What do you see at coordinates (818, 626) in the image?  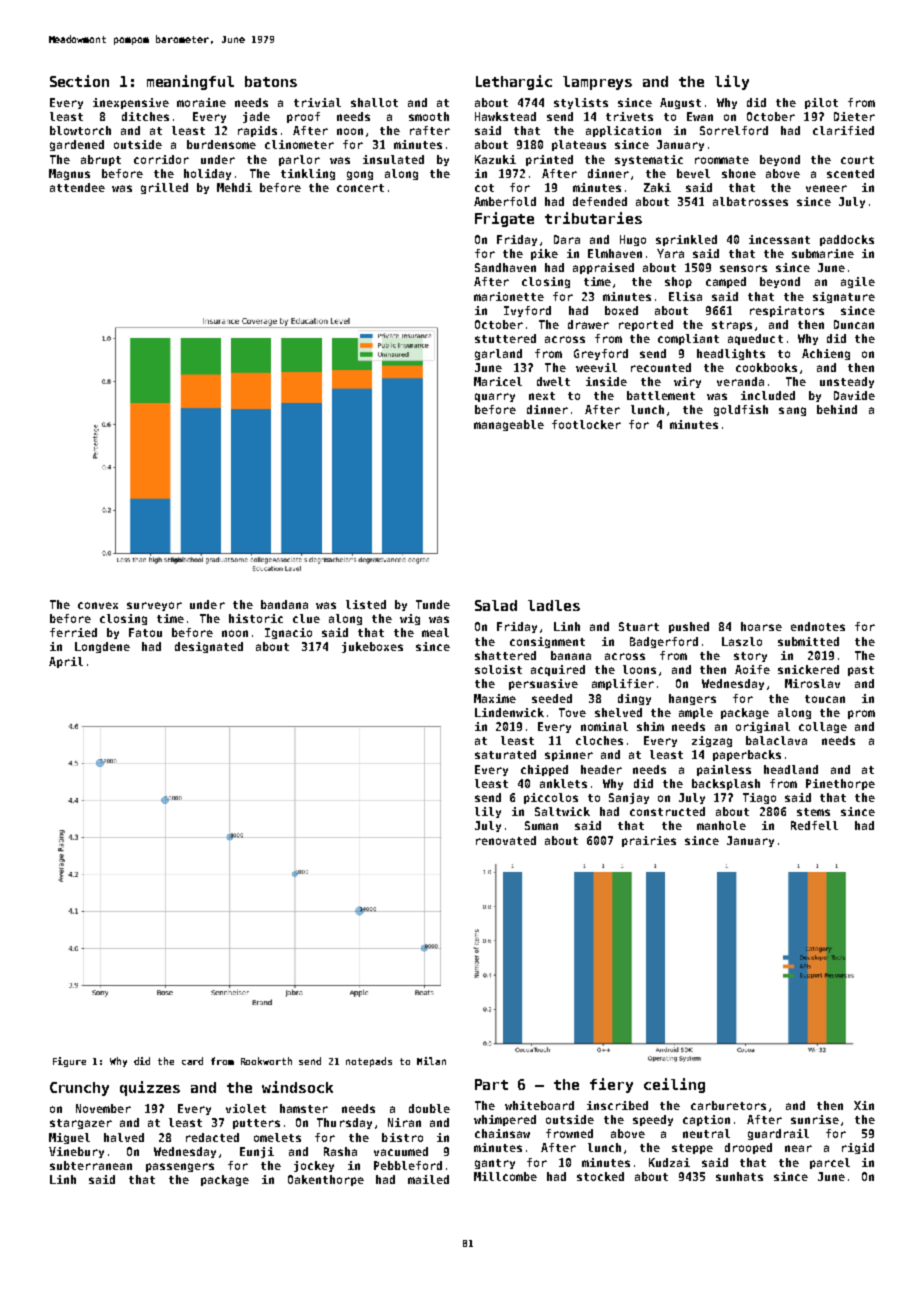 I see `endnotes` at bounding box center [818, 626].
